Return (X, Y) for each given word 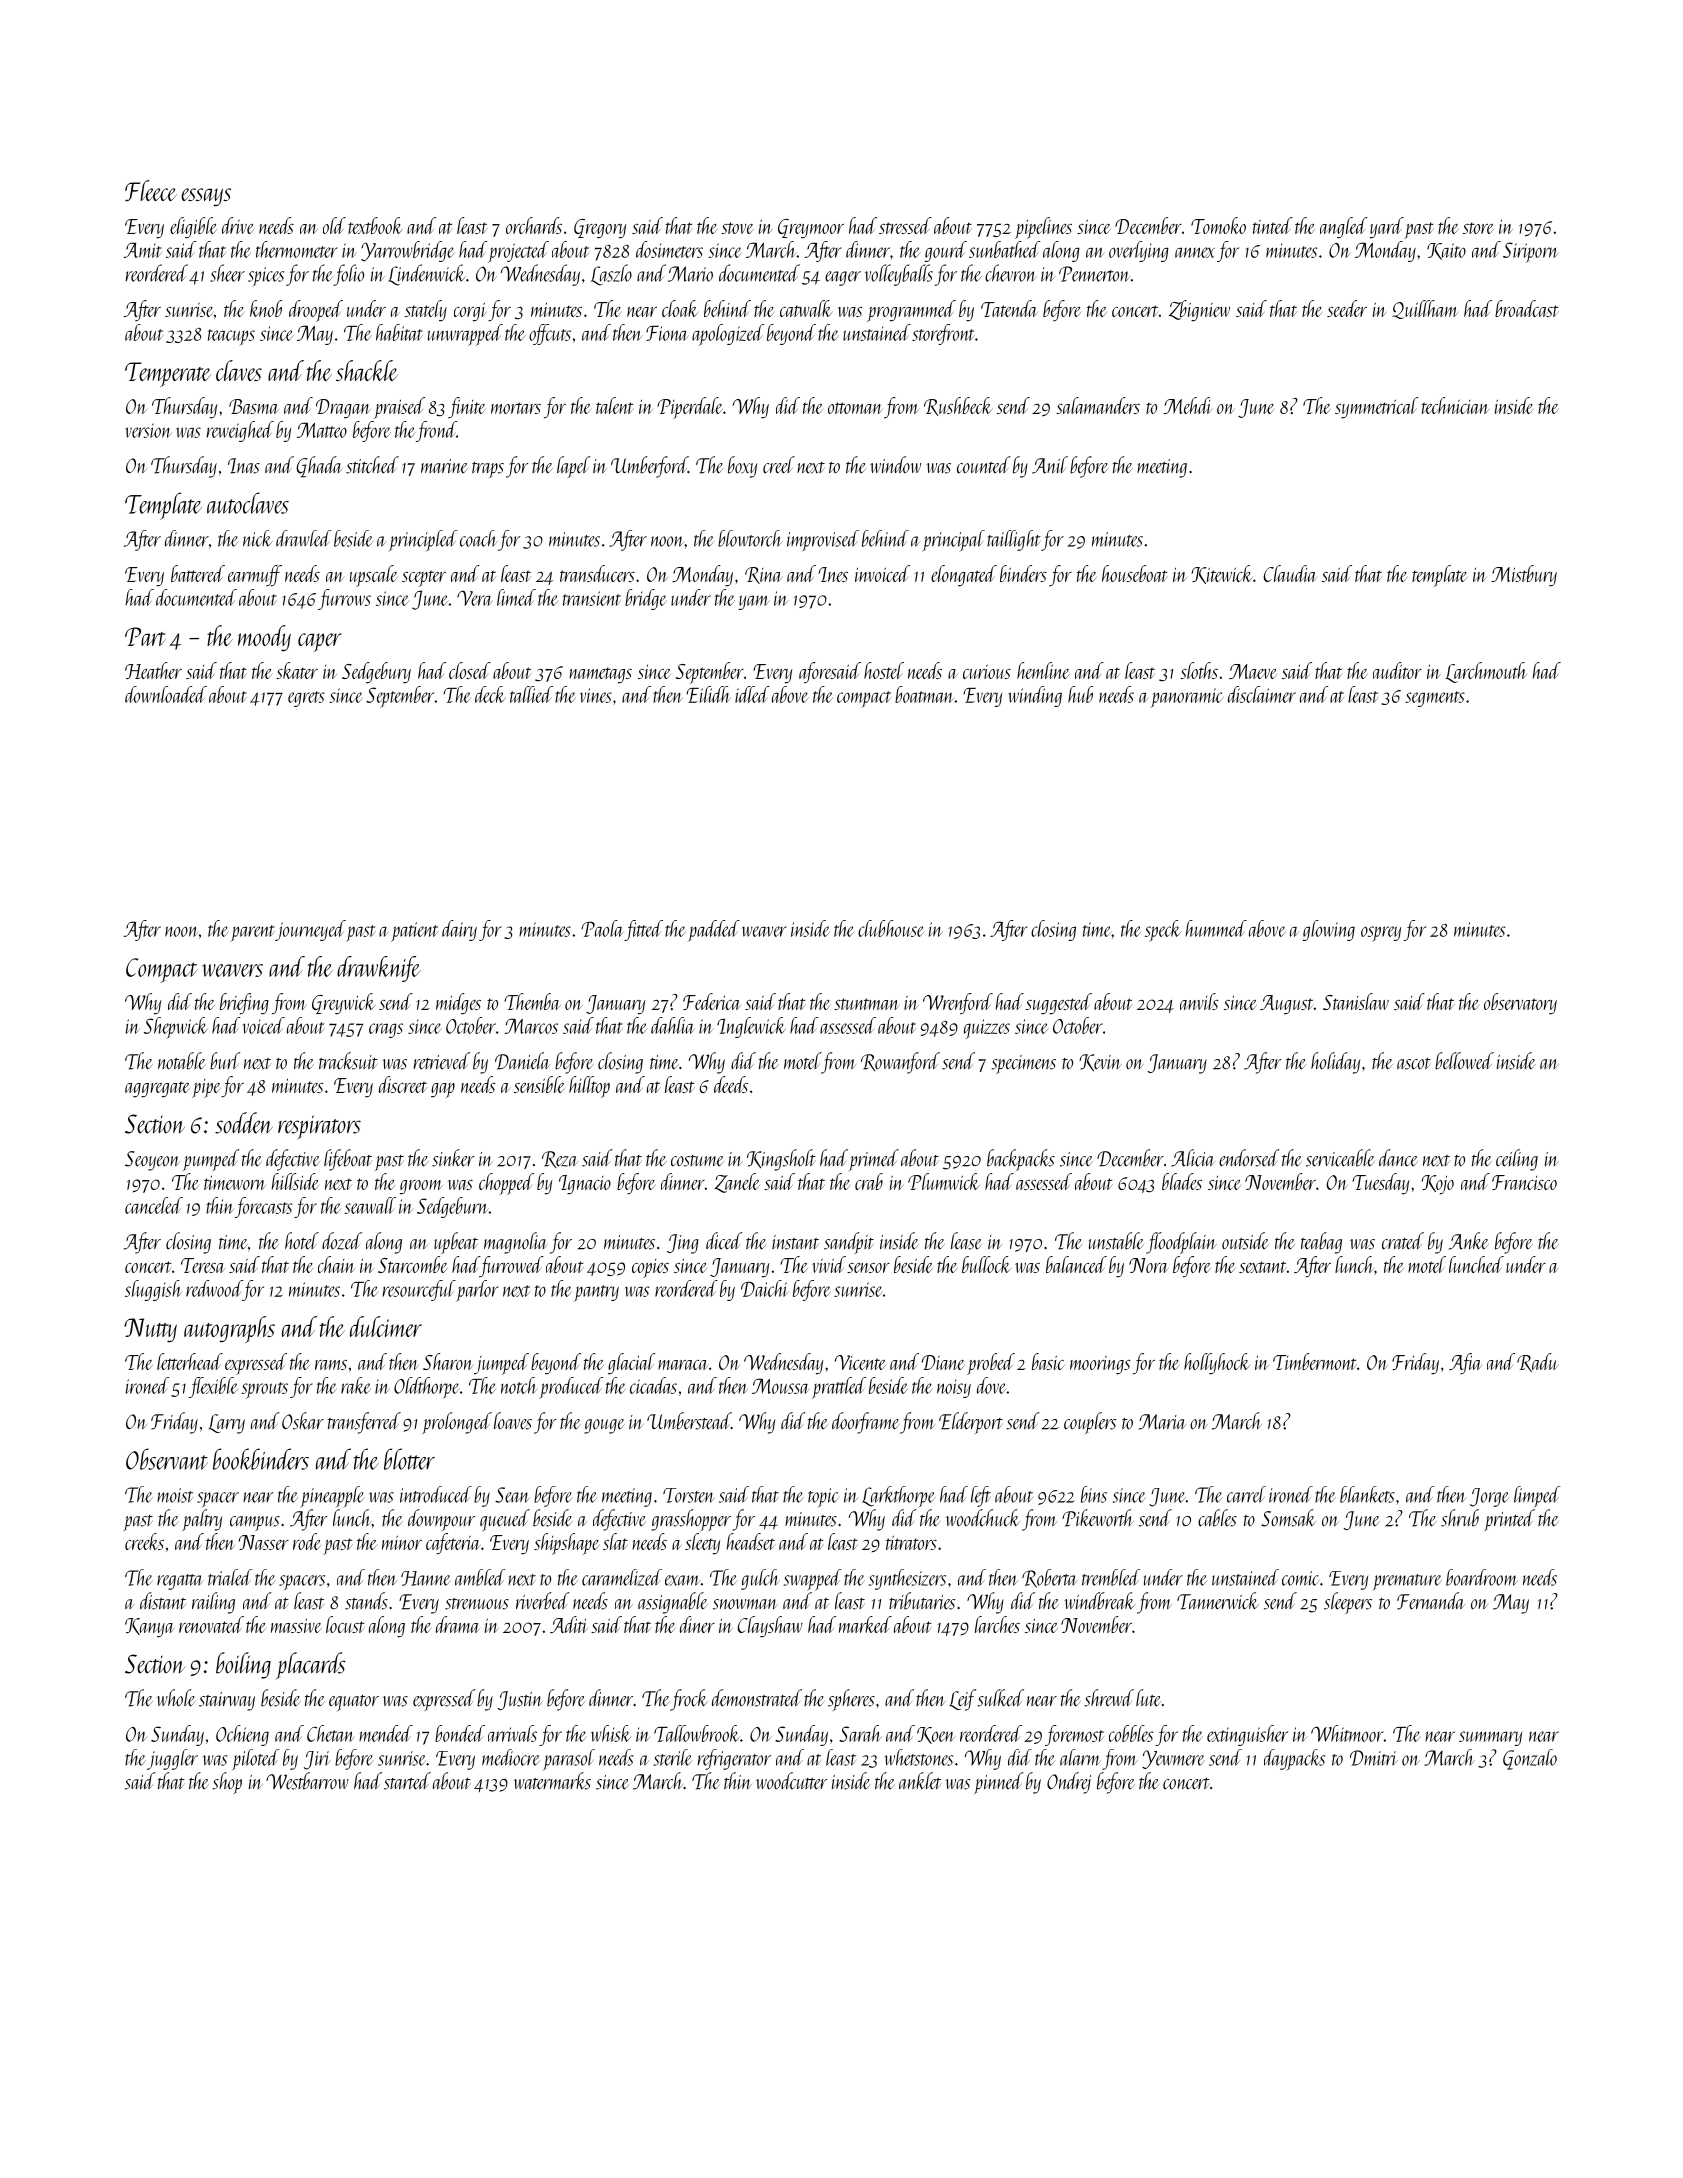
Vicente (860, 1362)
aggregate (157, 1089)
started (407, 1781)
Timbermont (1315, 1361)
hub (1080, 694)
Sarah (860, 1733)
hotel (302, 1241)
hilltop (589, 1087)
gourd (946, 251)
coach (479, 538)
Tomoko (1218, 225)
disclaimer (1262, 694)
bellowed (1464, 1061)
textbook (375, 225)
